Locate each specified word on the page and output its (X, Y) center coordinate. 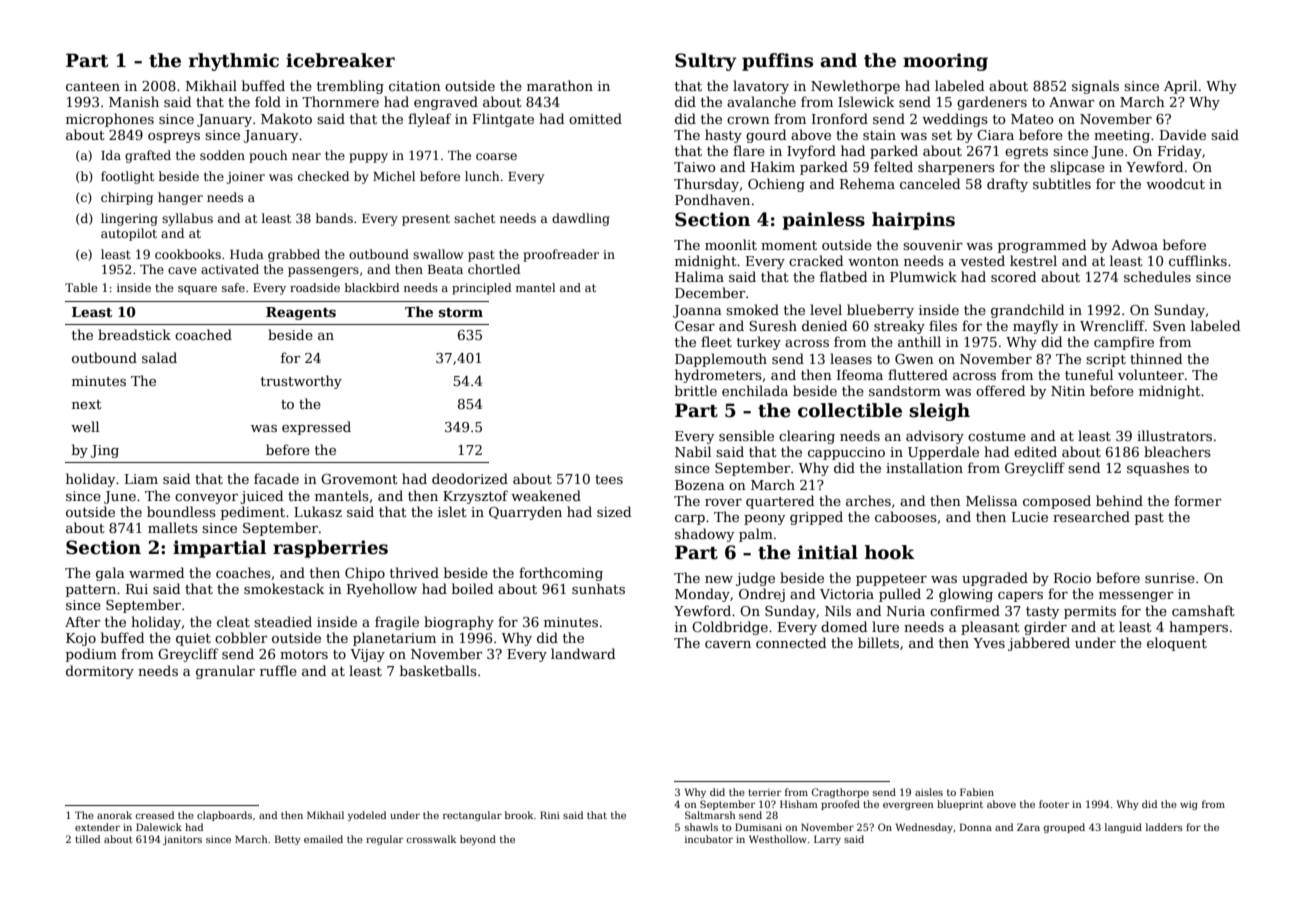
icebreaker (340, 60)
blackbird (372, 287)
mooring (945, 62)
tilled (87, 839)
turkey (759, 343)
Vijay (367, 655)
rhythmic (234, 62)
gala (110, 574)
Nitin (1068, 391)
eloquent (1177, 644)
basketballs (438, 670)
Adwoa (1134, 244)
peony (764, 520)
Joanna (697, 311)
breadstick (134, 334)
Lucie (1030, 517)
